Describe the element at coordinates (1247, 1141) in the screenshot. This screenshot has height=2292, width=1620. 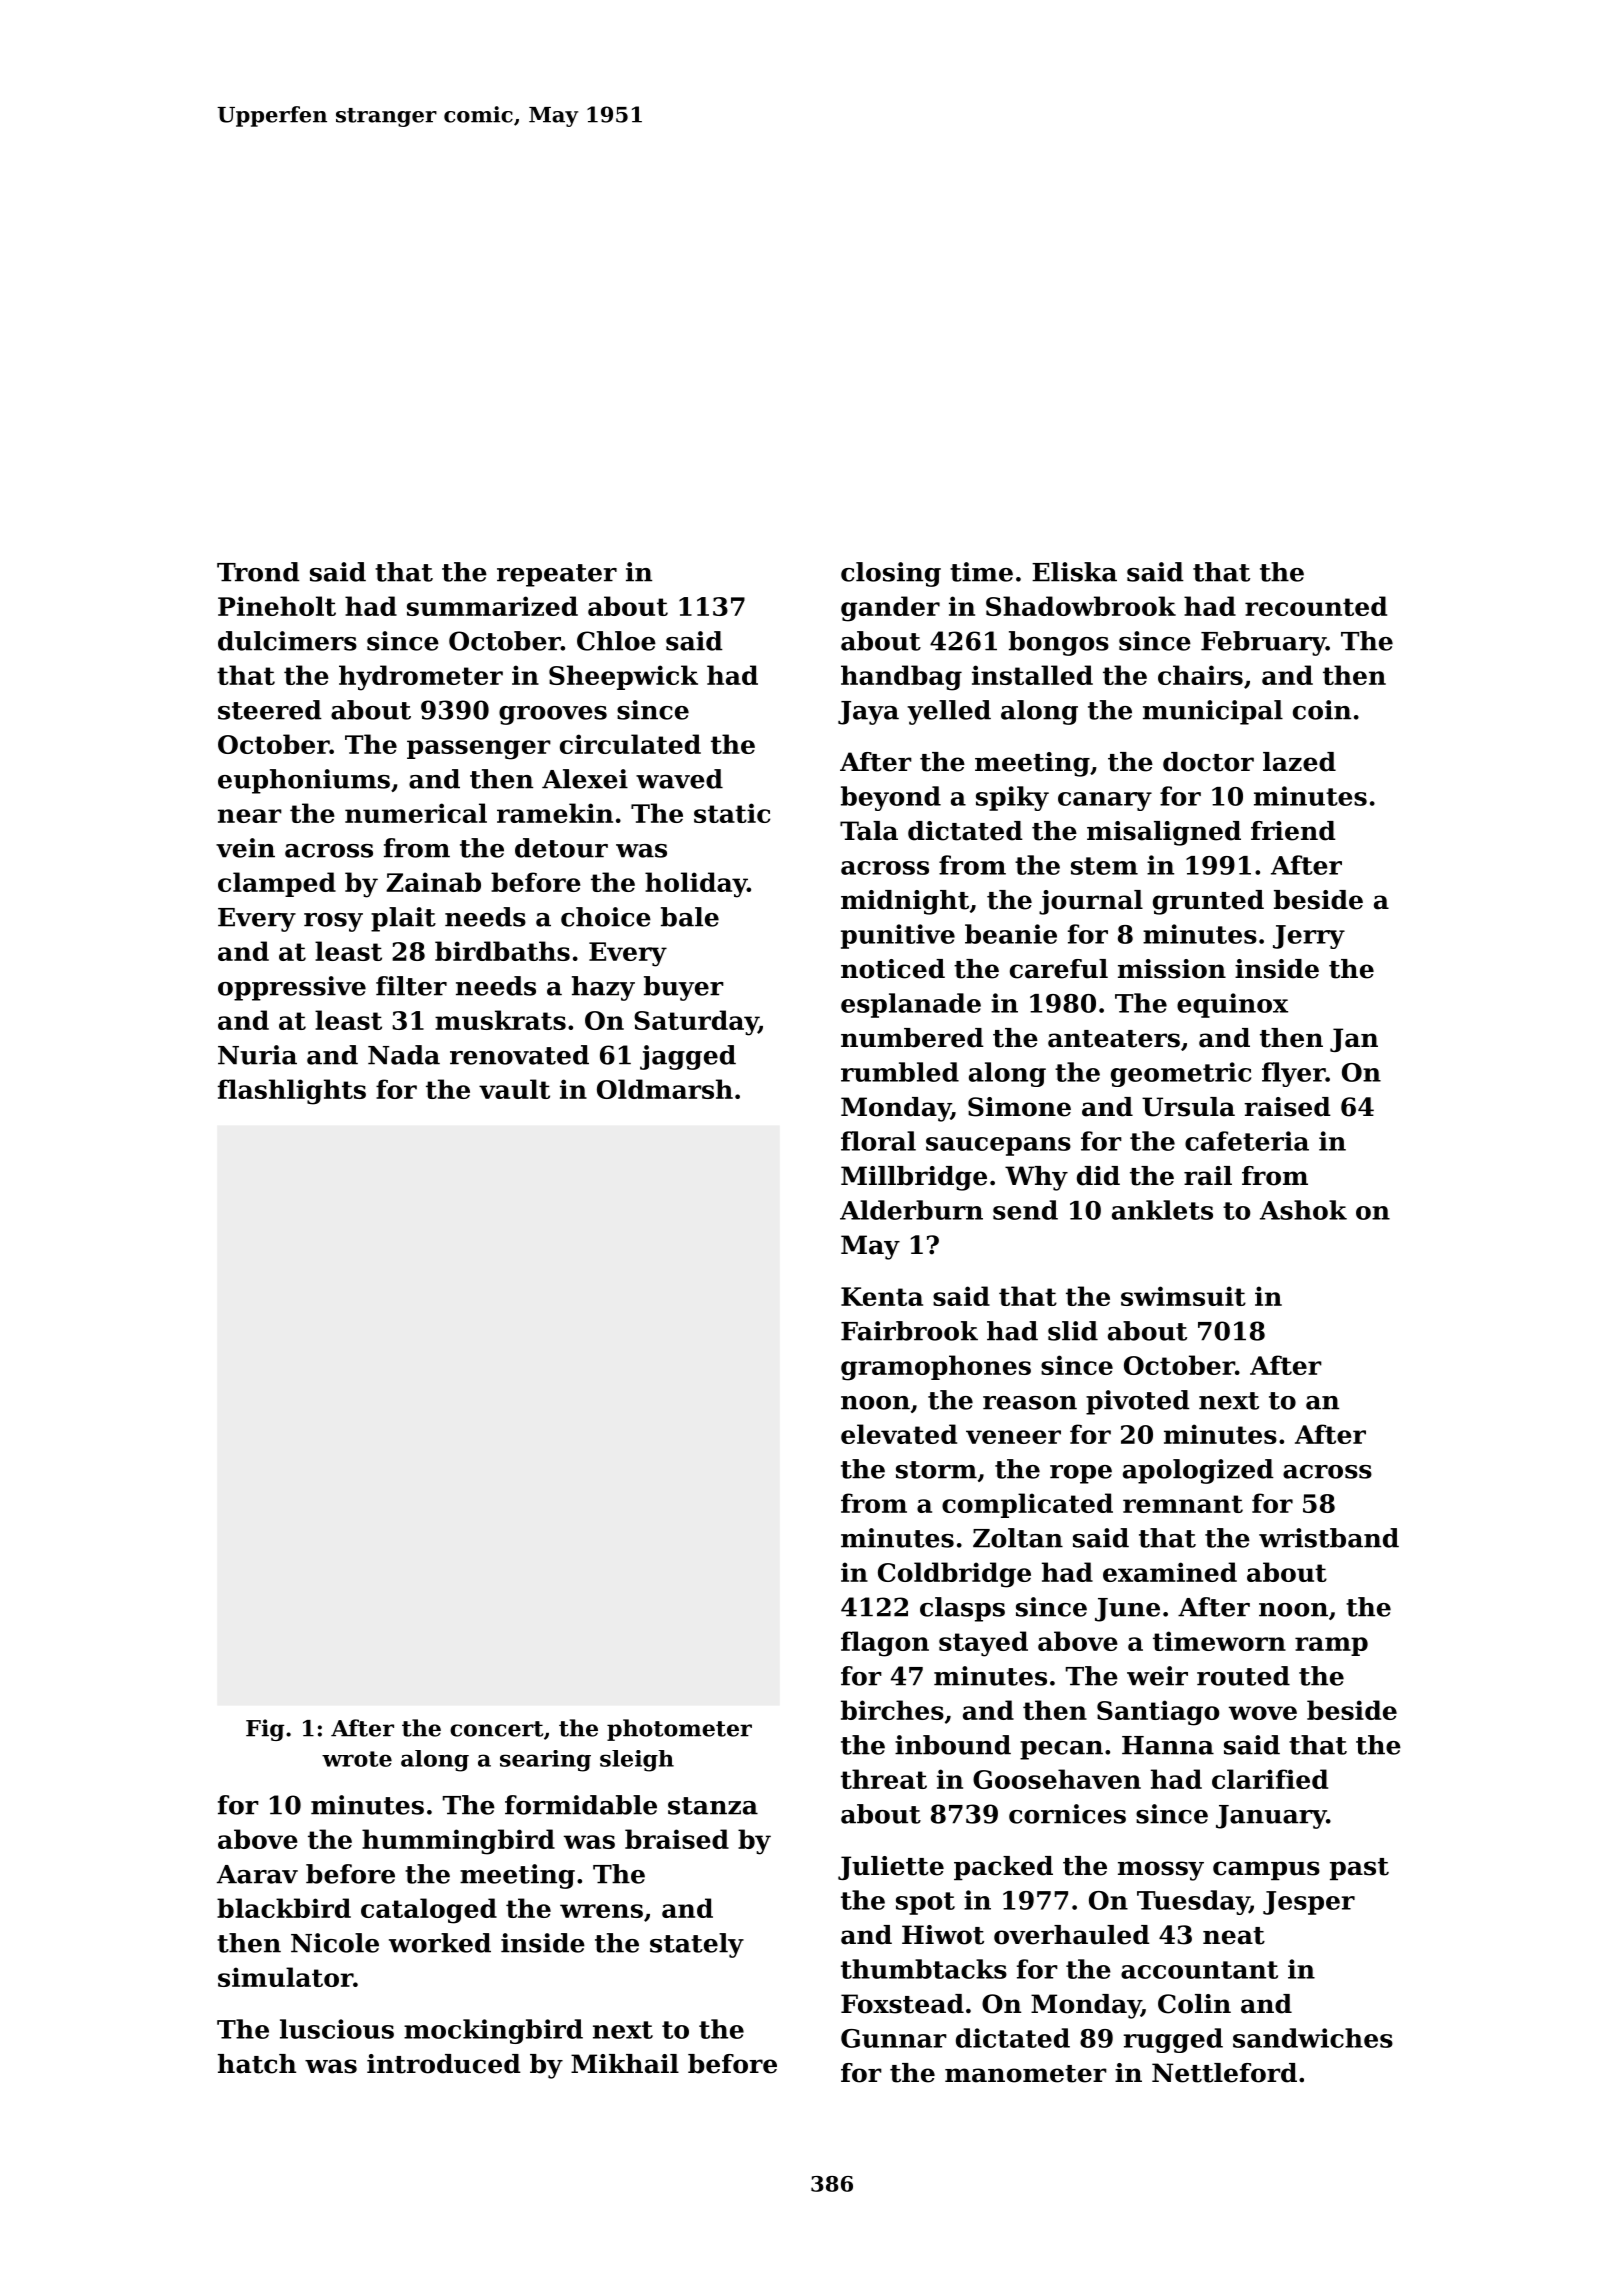
I see `cafeteria` at that location.
